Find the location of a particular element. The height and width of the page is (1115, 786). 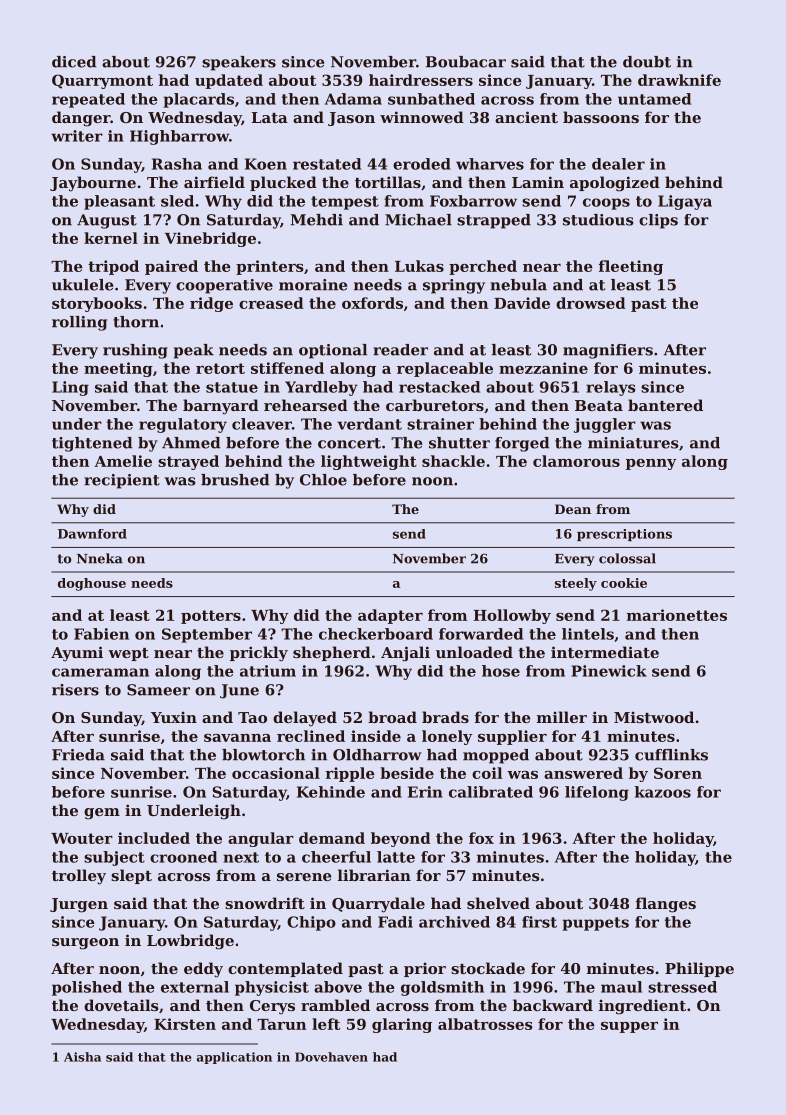

supper is located at coordinates (629, 1027).
